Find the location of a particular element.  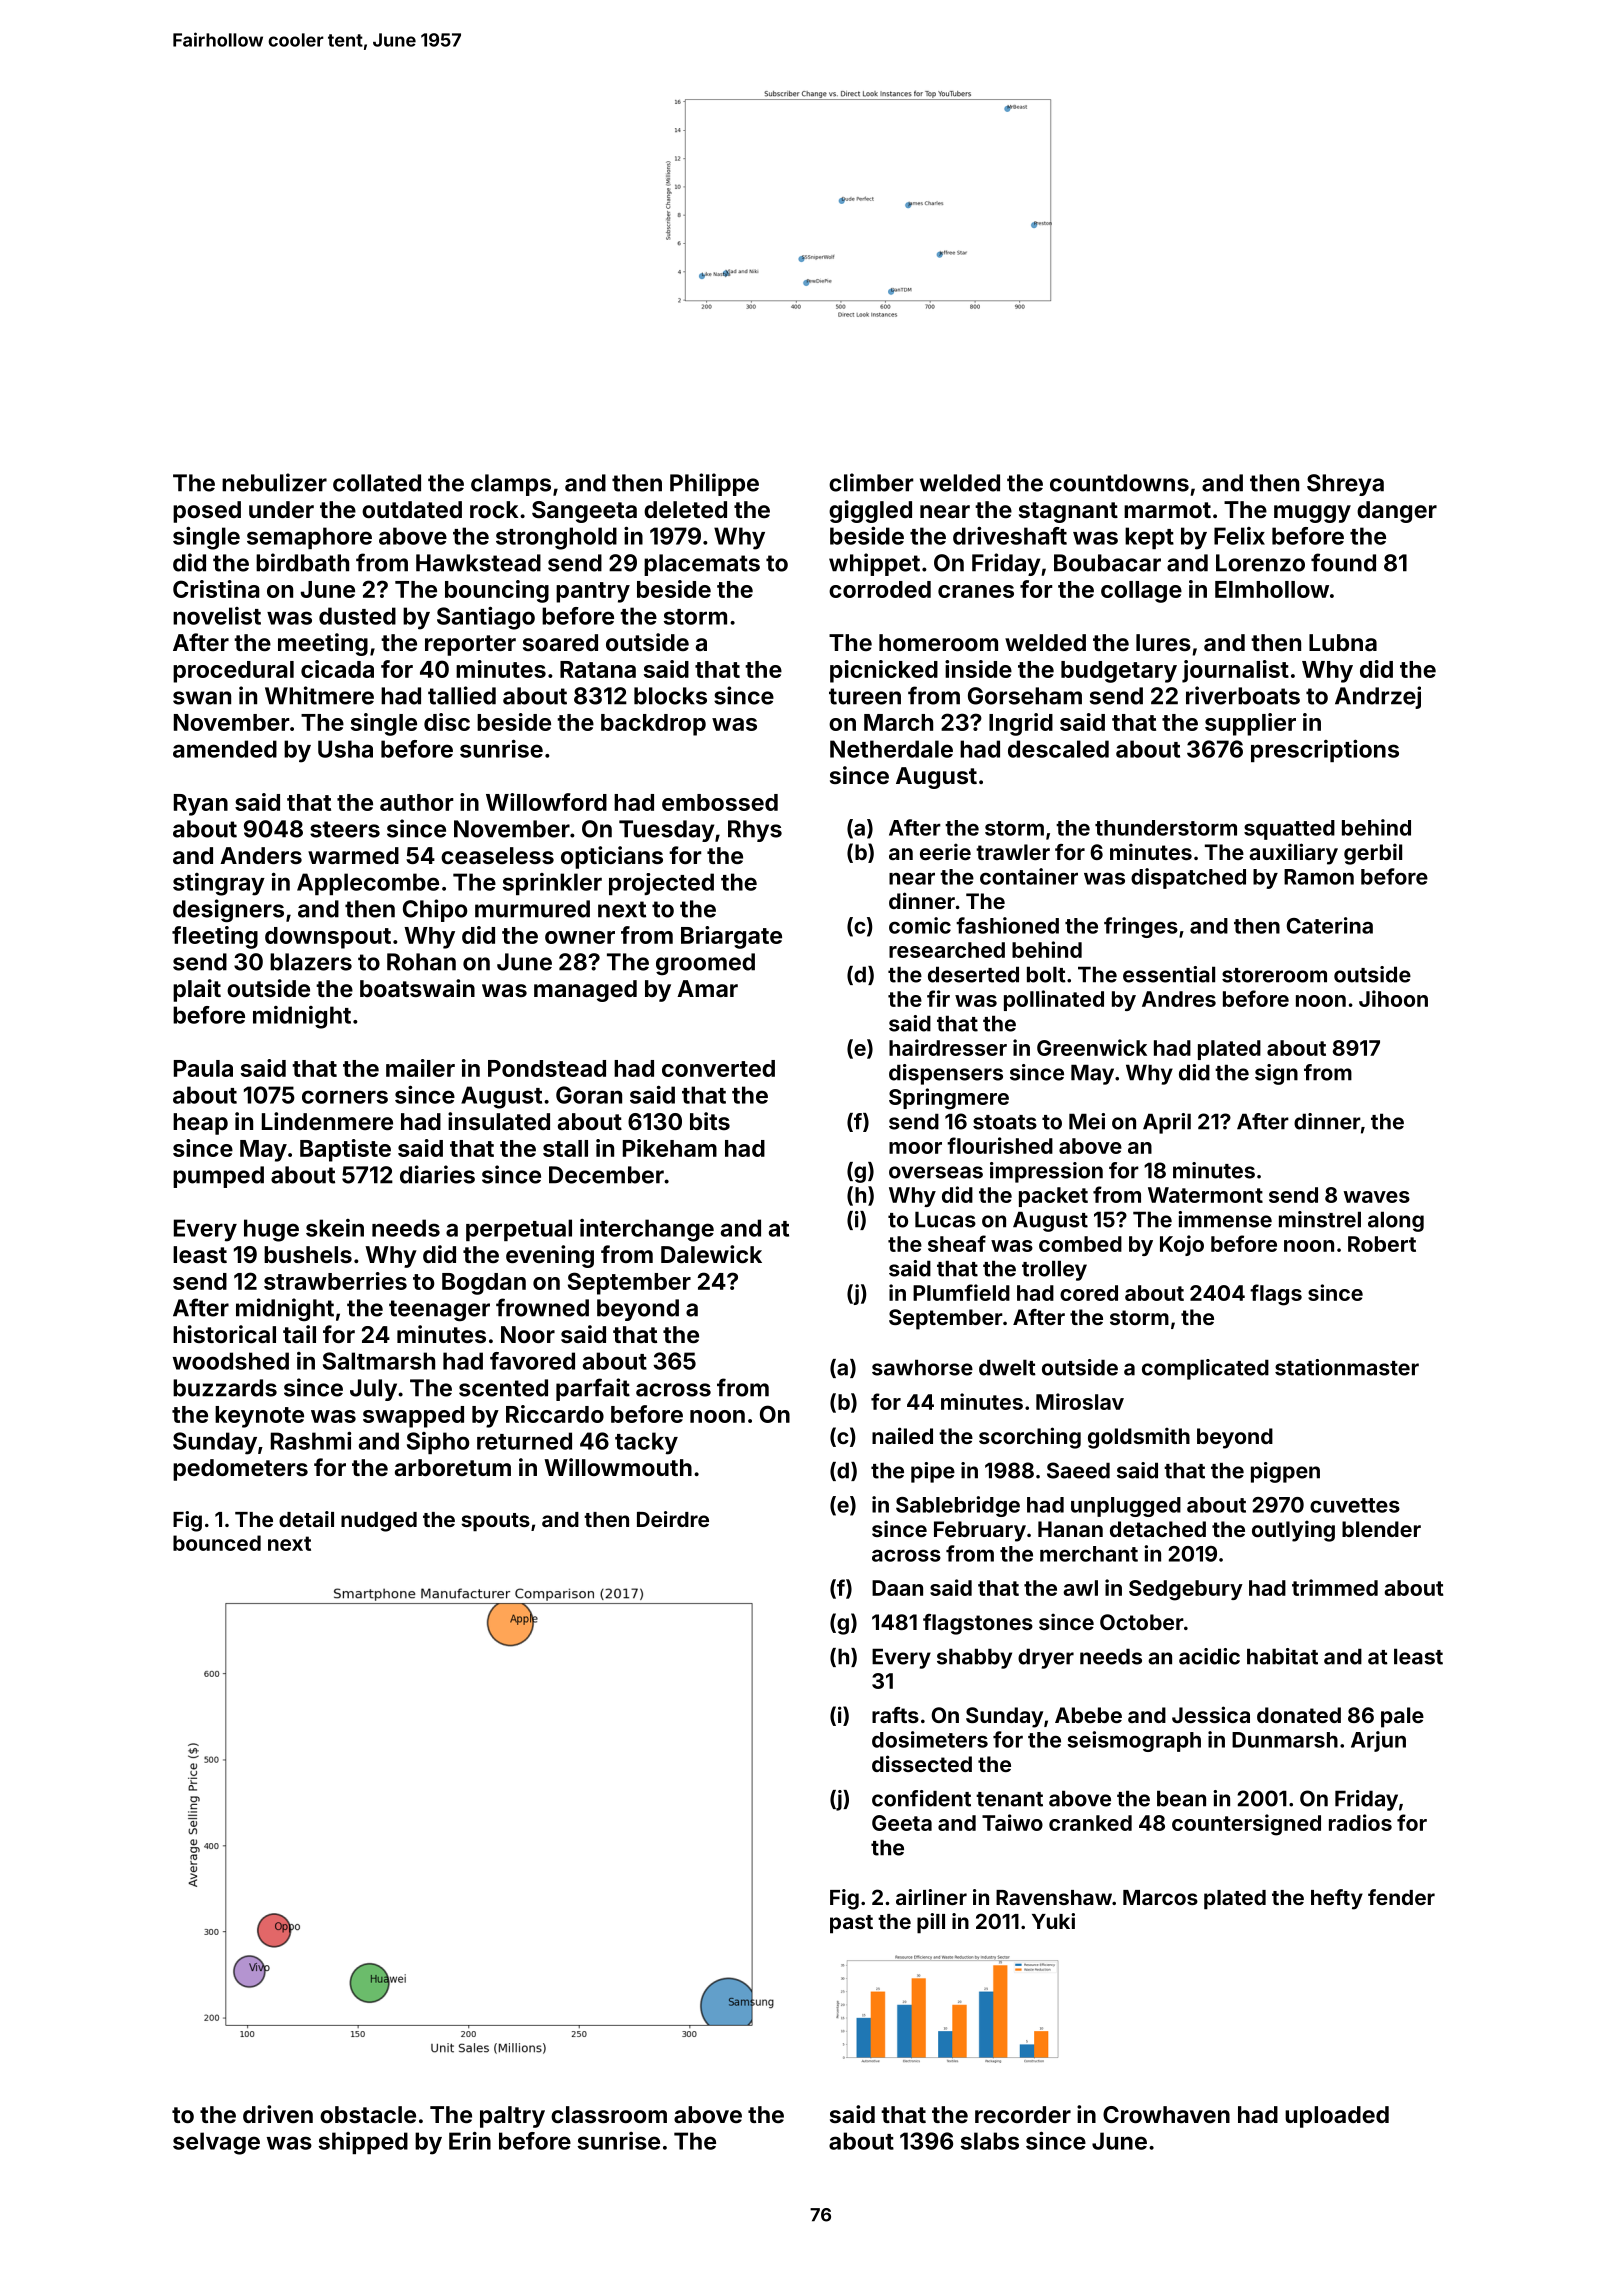

Dalewick is located at coordinates (711, 1254).
